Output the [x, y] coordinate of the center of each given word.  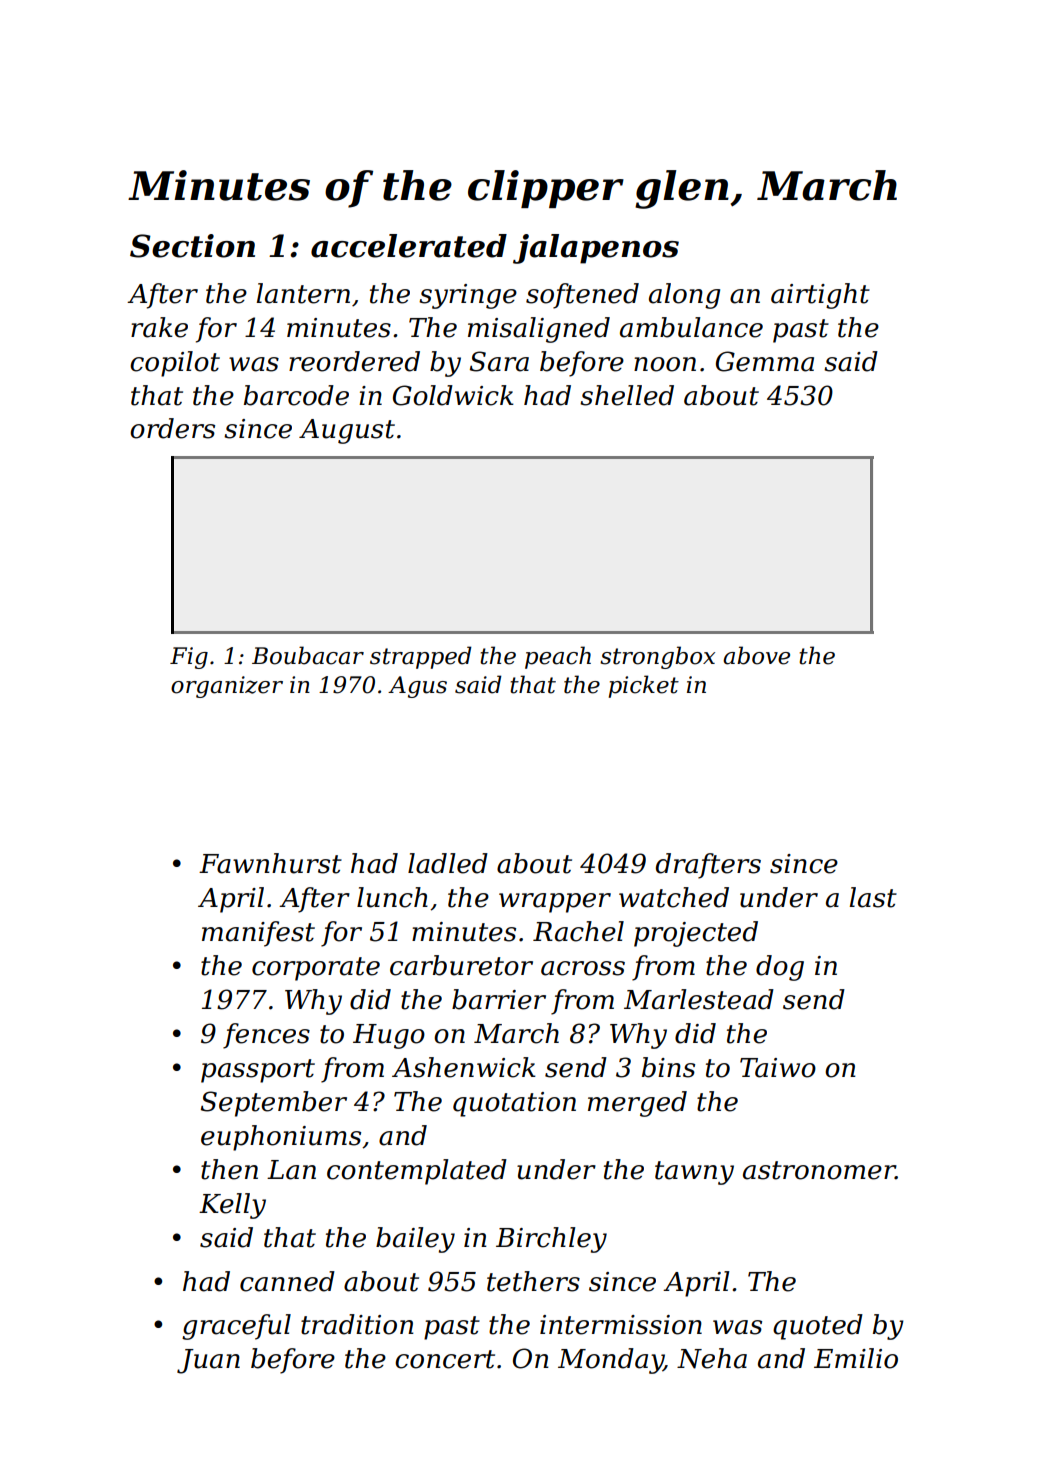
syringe [468, 296]
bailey [415, 1240]
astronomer [819, 1170]
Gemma [765, 361]
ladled [448, 863]
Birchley [551, 1240]
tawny [694, 1173]
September [274, 1104]
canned [287, 1281]
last [873, 897]
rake [159, 327]
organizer [227, 687]
